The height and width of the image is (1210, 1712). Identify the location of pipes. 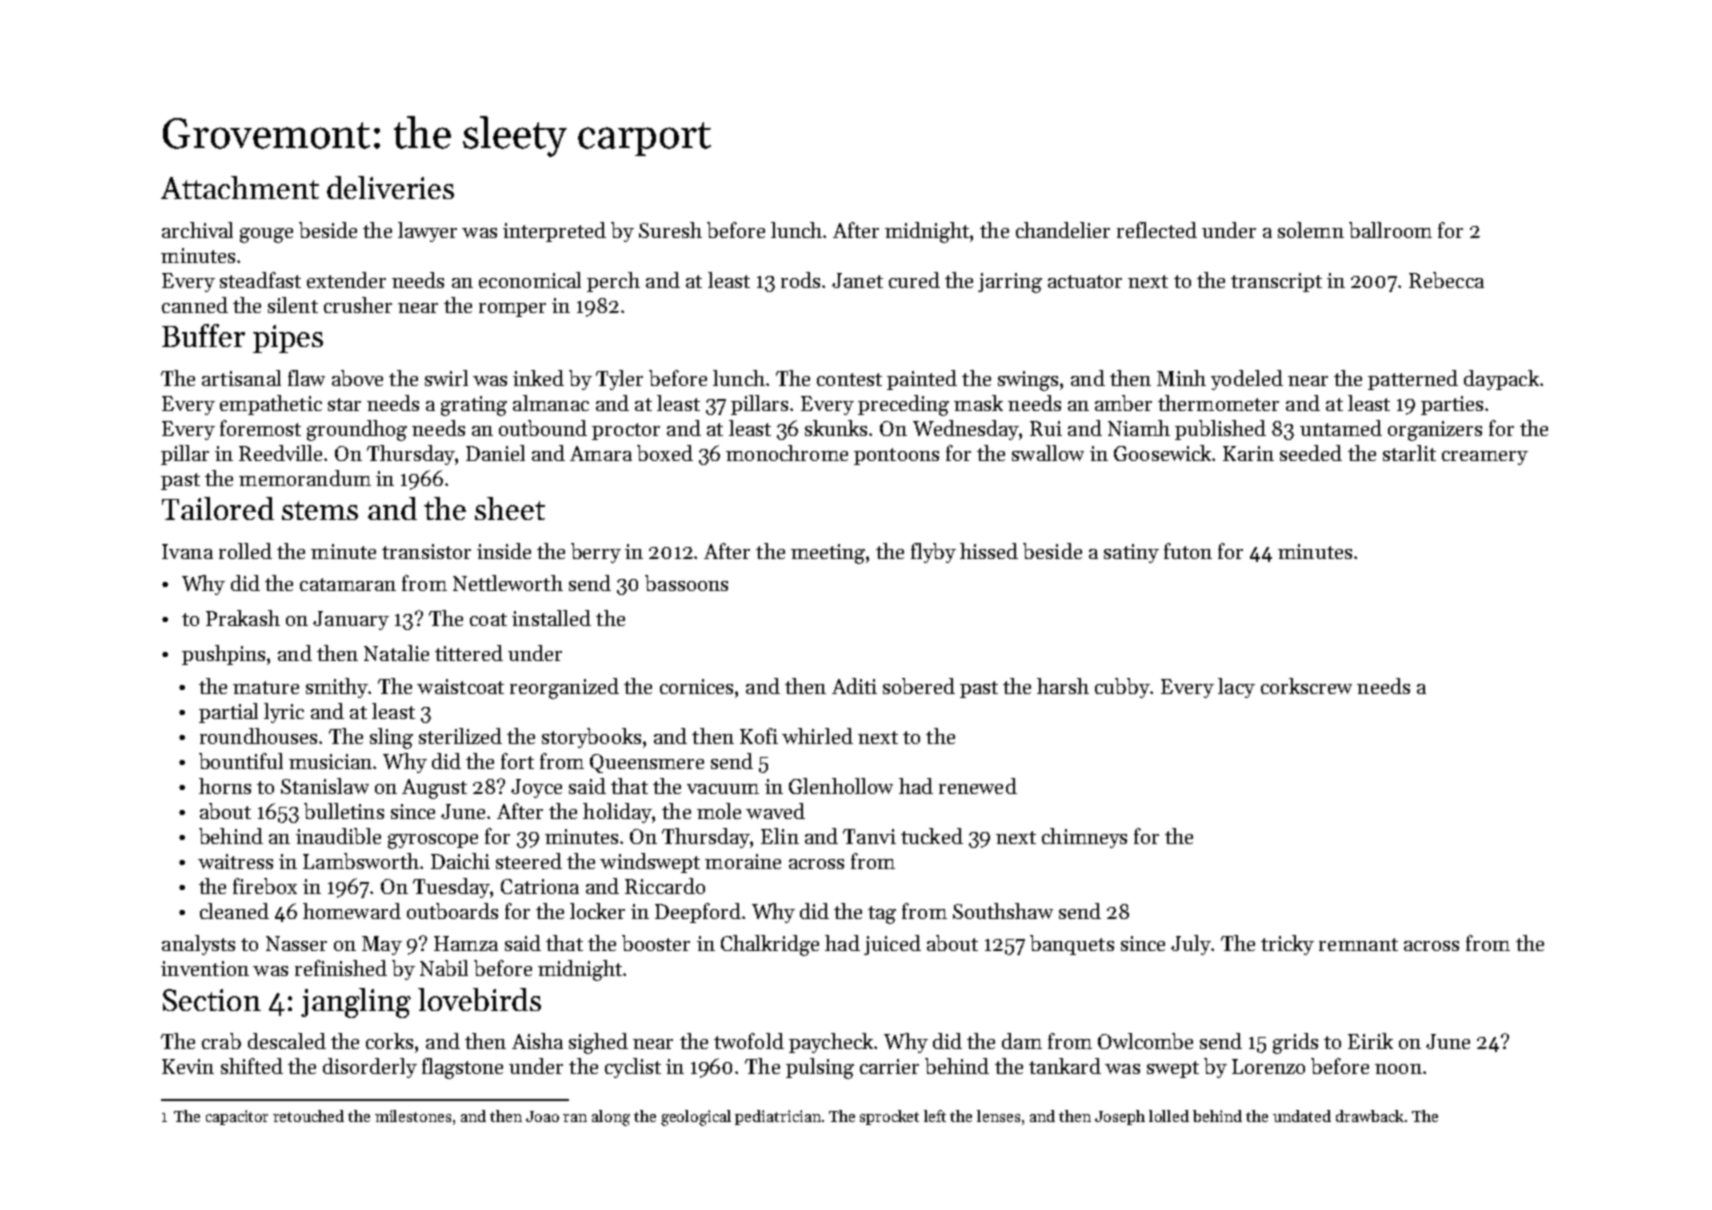
(288, 339).
